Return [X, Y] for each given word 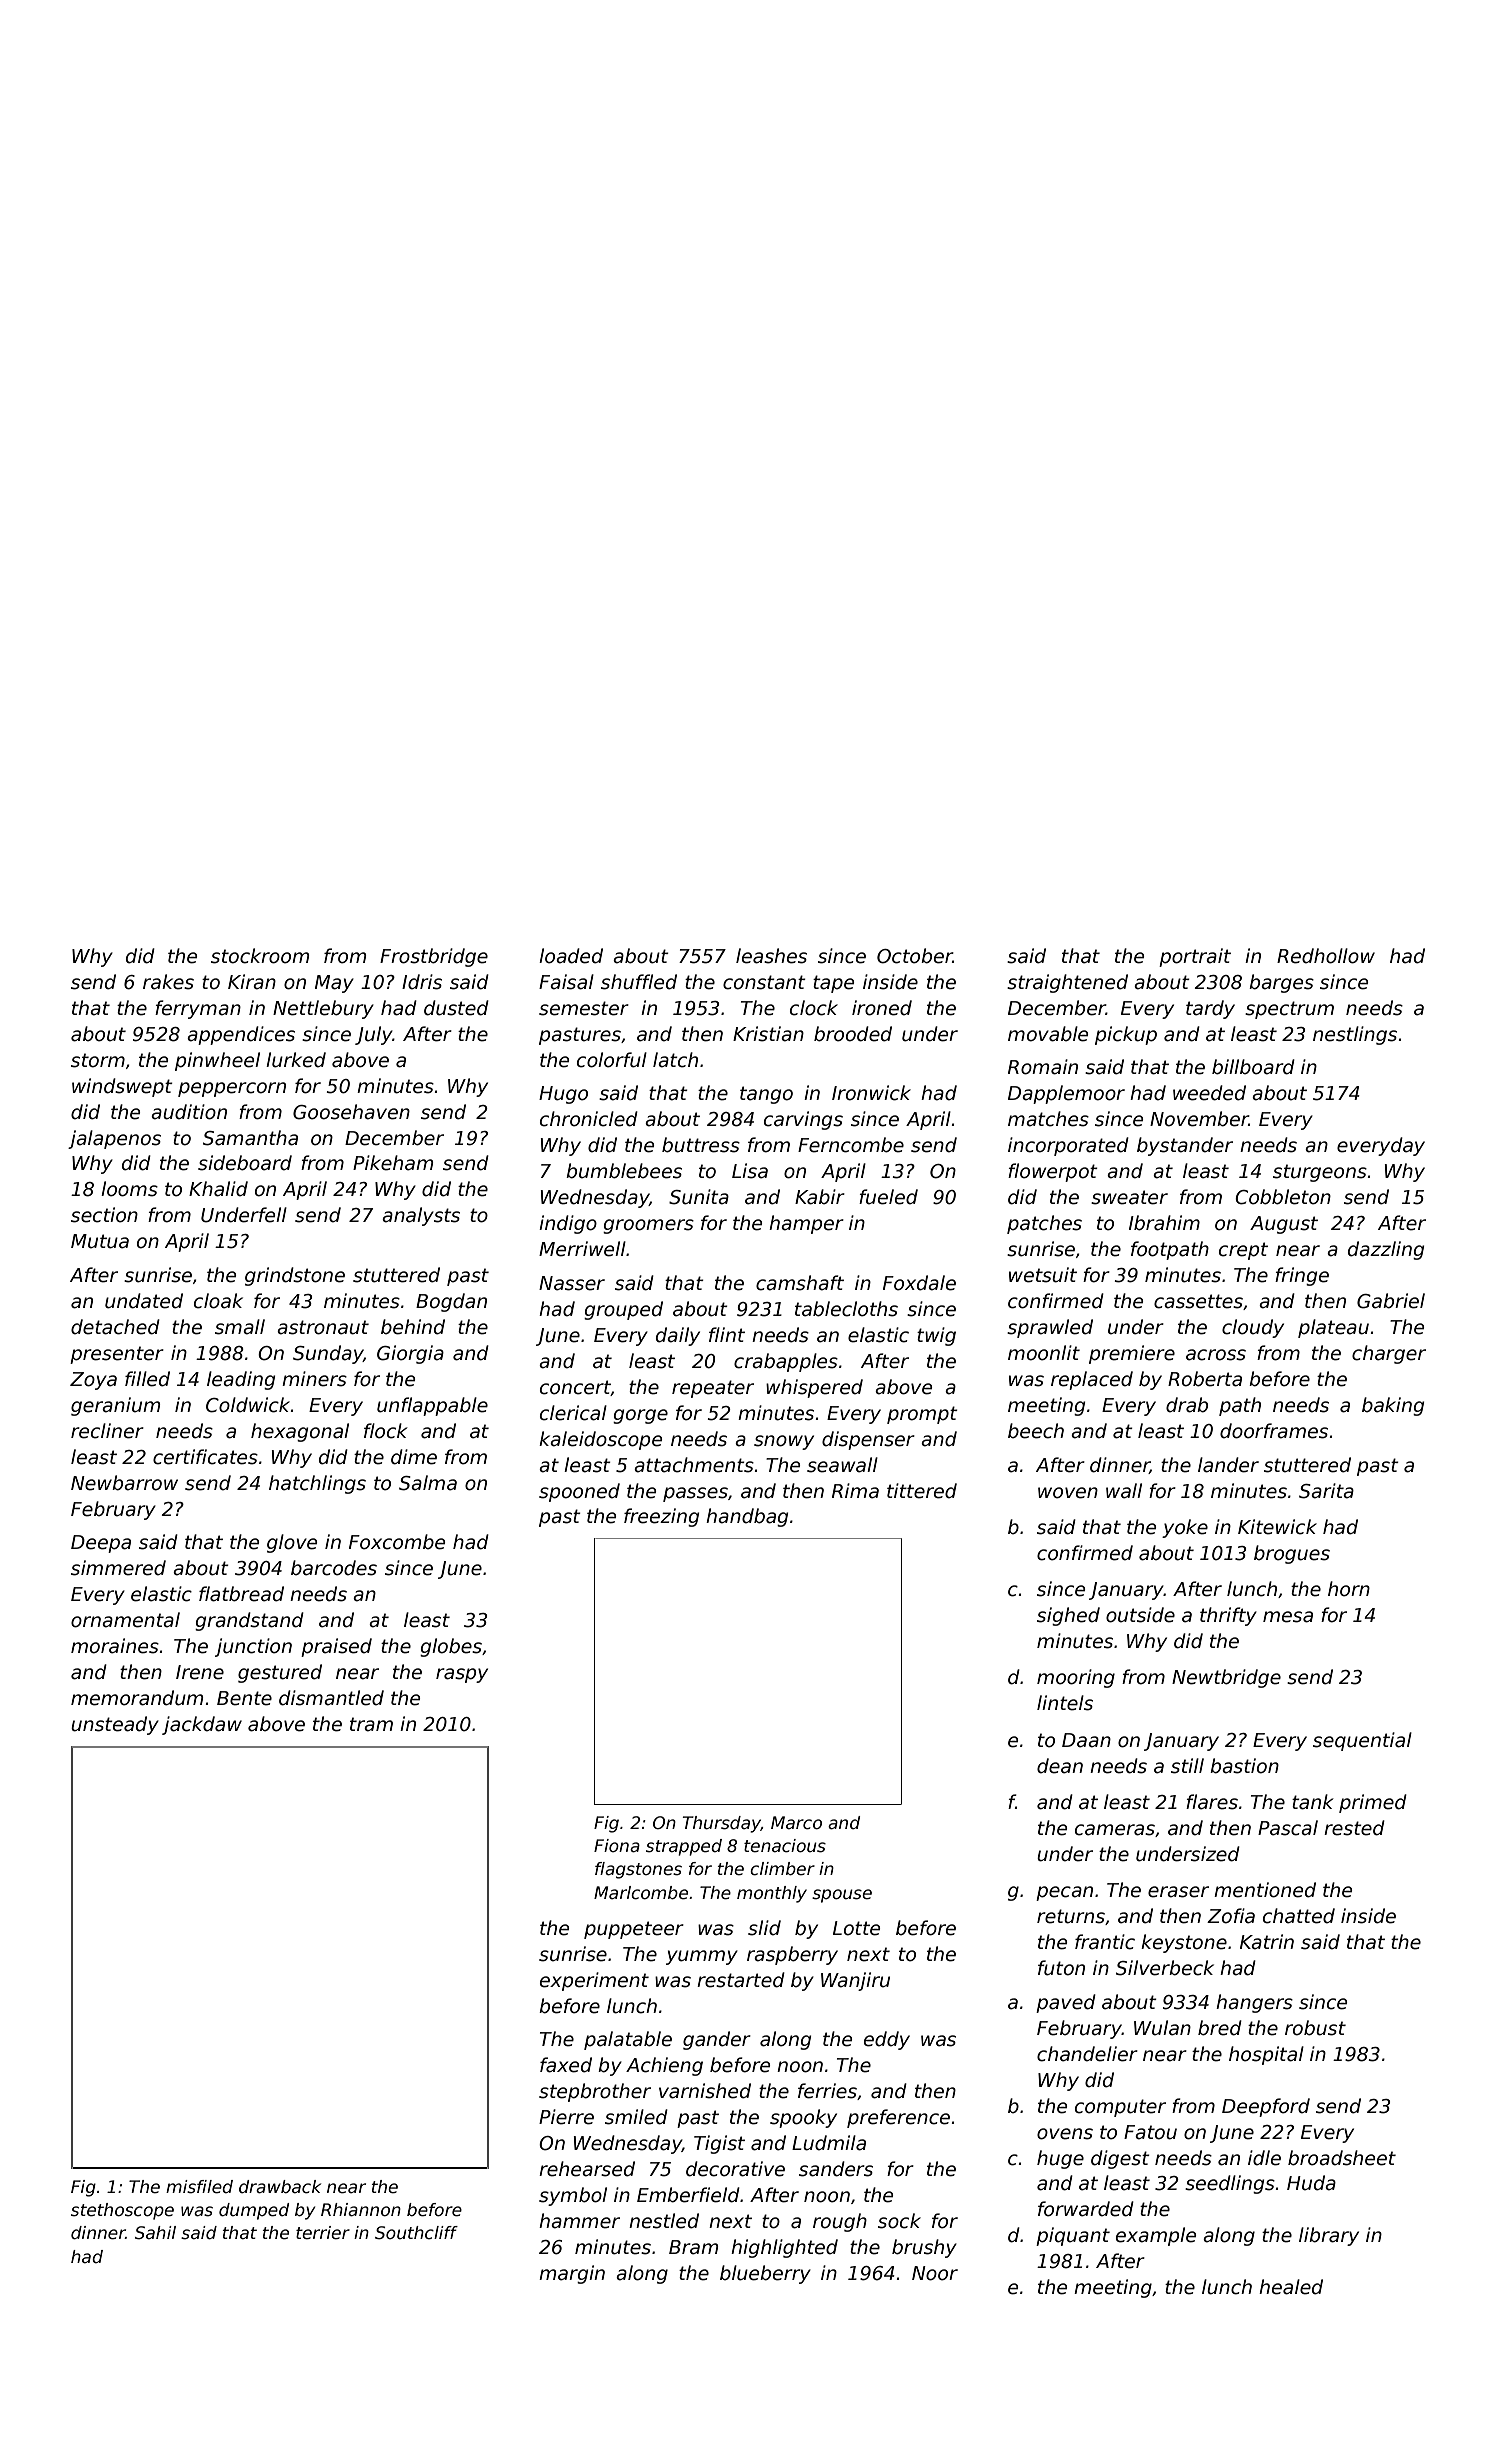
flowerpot [1053, 1172]
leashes [771, 956]
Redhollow [1326, 956]
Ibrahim [1164, 1223]
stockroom [260, 956]
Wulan [1162, 2028]
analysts [421, 1216]
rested [1354, 1828]
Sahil [155, 2233]
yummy [702, 1957]
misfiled [199, 2187]
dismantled [331, 1698]
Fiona [617, 1846]
